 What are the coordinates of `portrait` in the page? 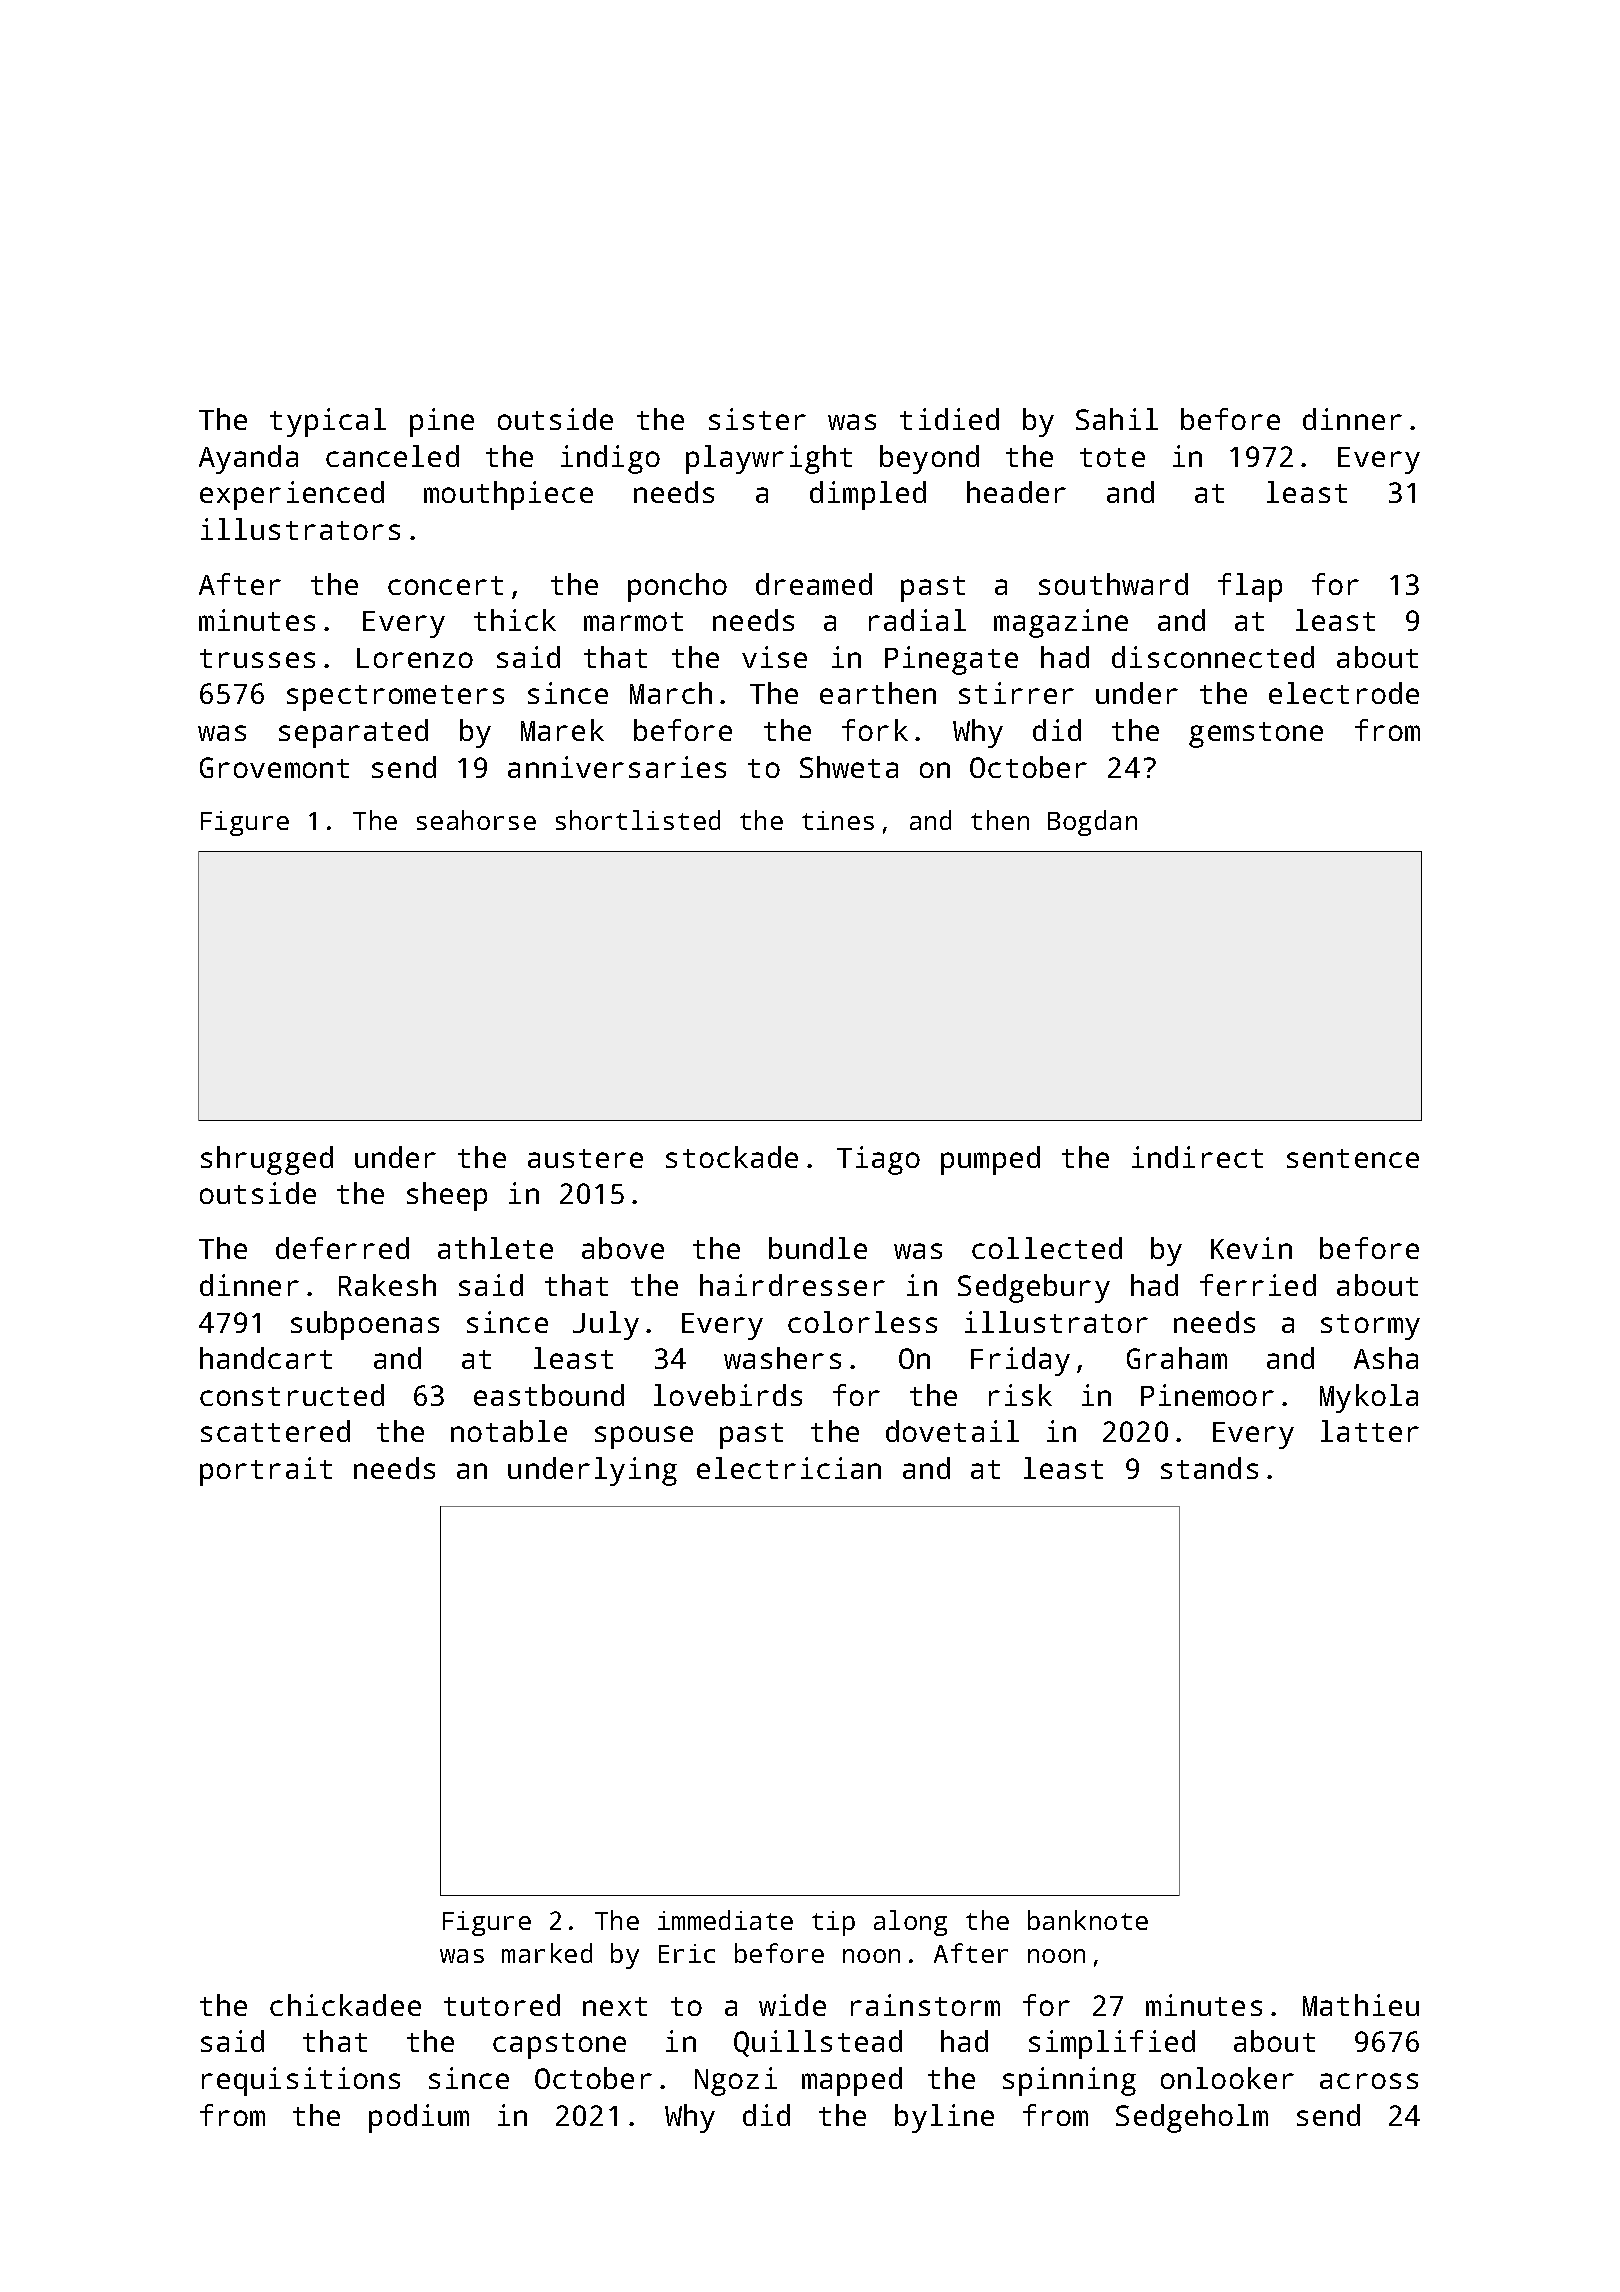 It's located at (266, 1471).
